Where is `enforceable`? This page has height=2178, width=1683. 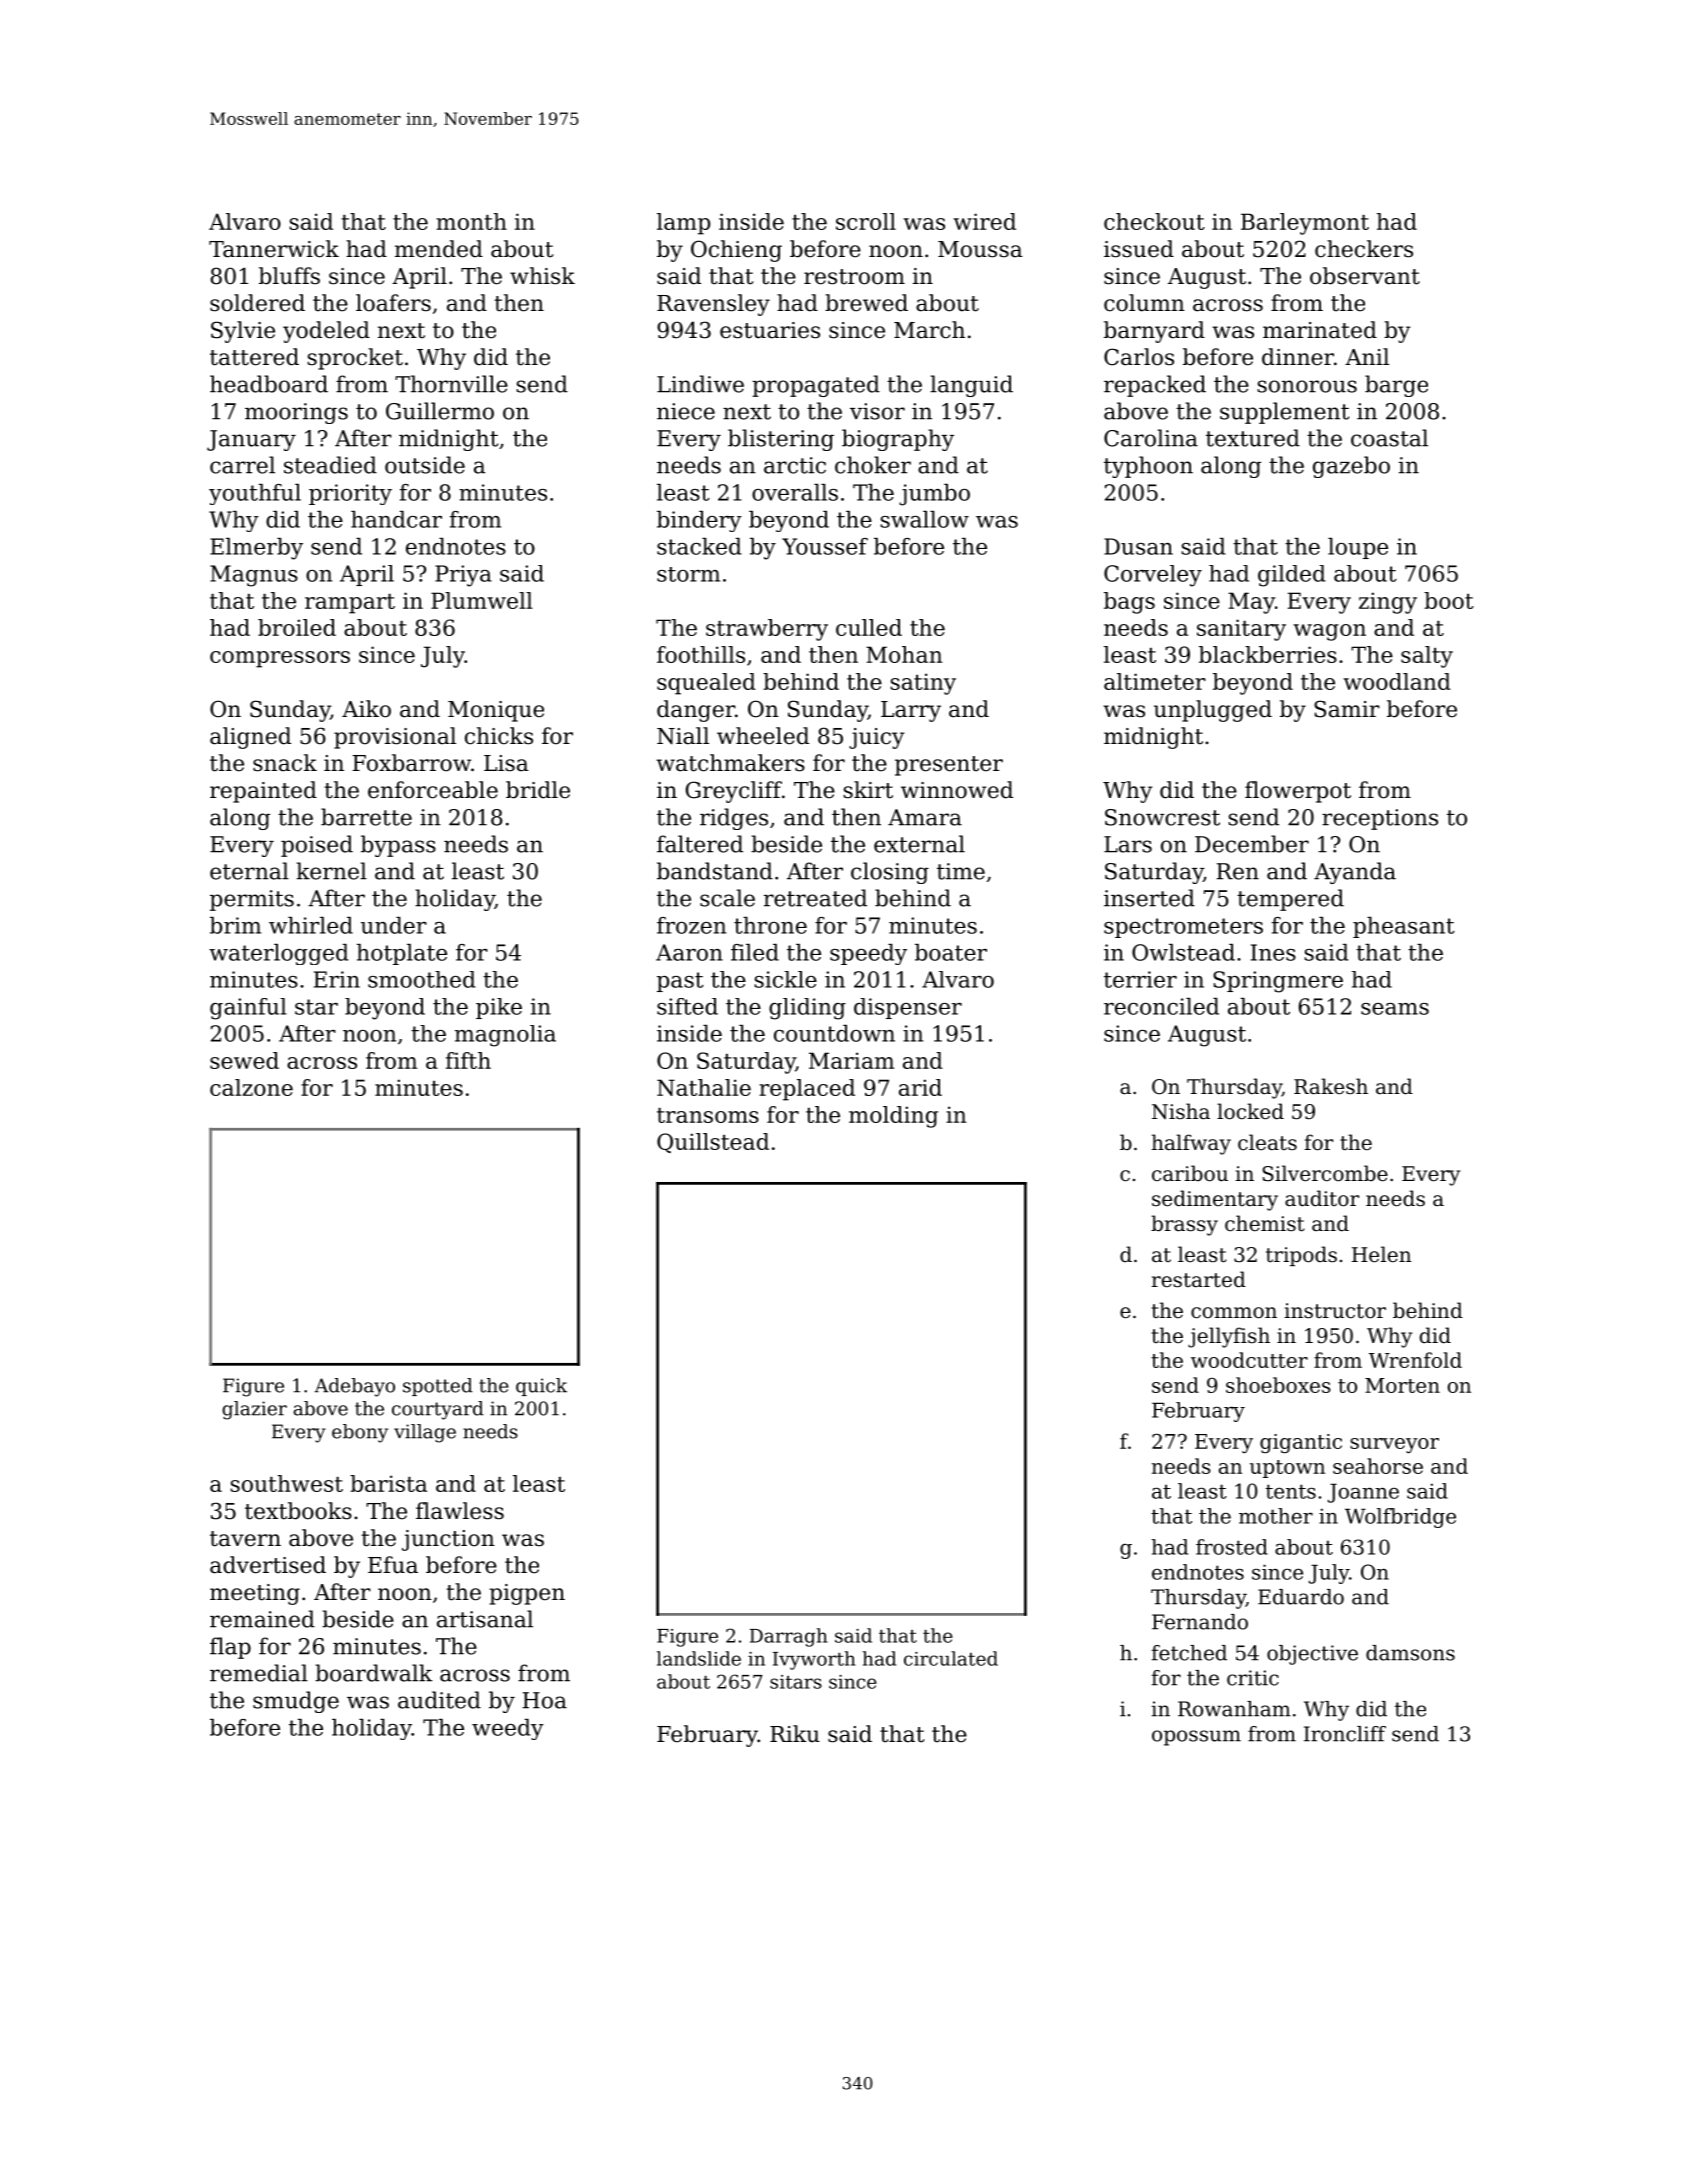 enforceable is located at coordinates (433, 790).
